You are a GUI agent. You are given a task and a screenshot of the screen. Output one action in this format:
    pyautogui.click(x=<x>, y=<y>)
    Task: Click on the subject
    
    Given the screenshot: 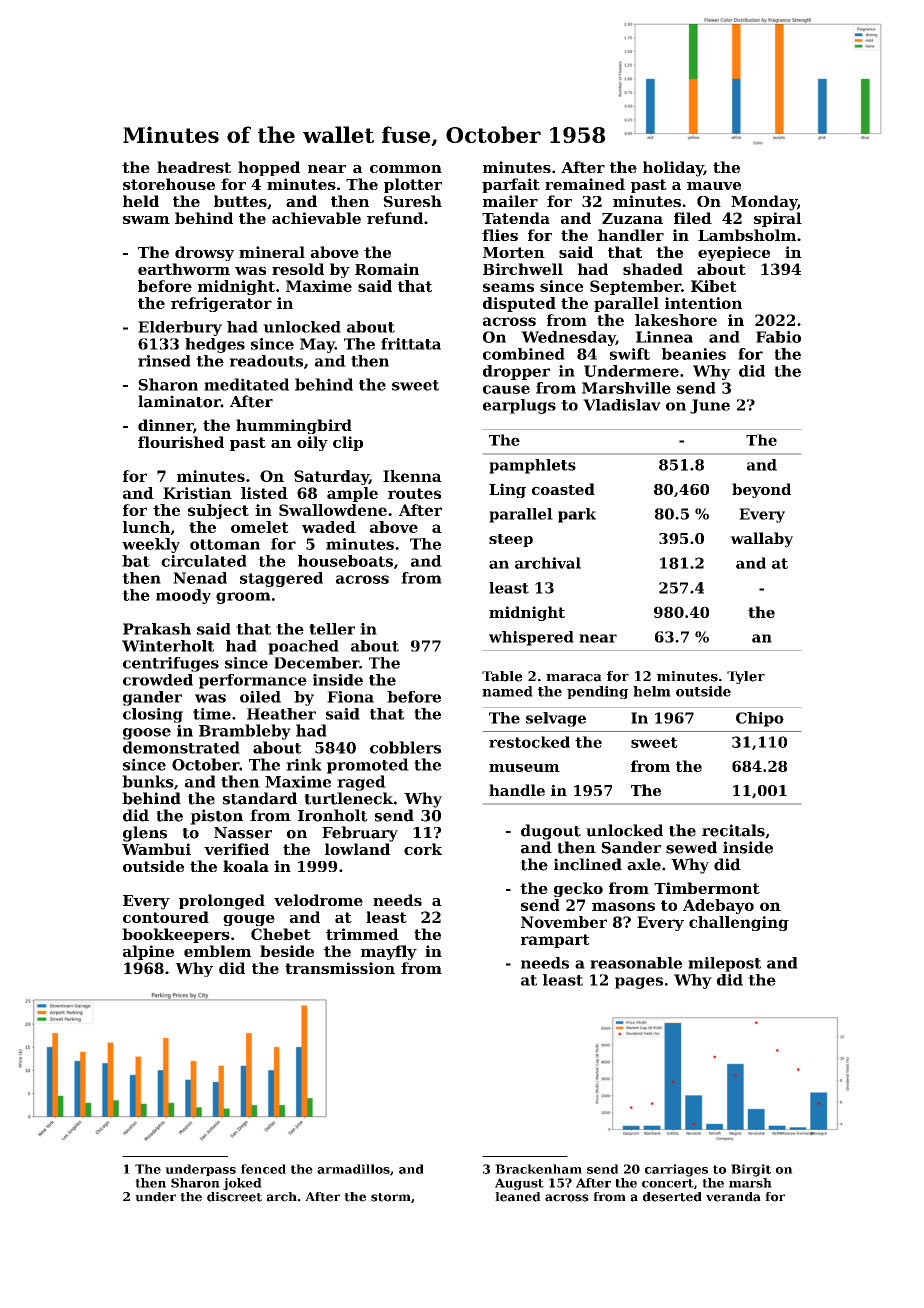 What is the action you would take?
    pyautogui.click(x=218, y=511)
